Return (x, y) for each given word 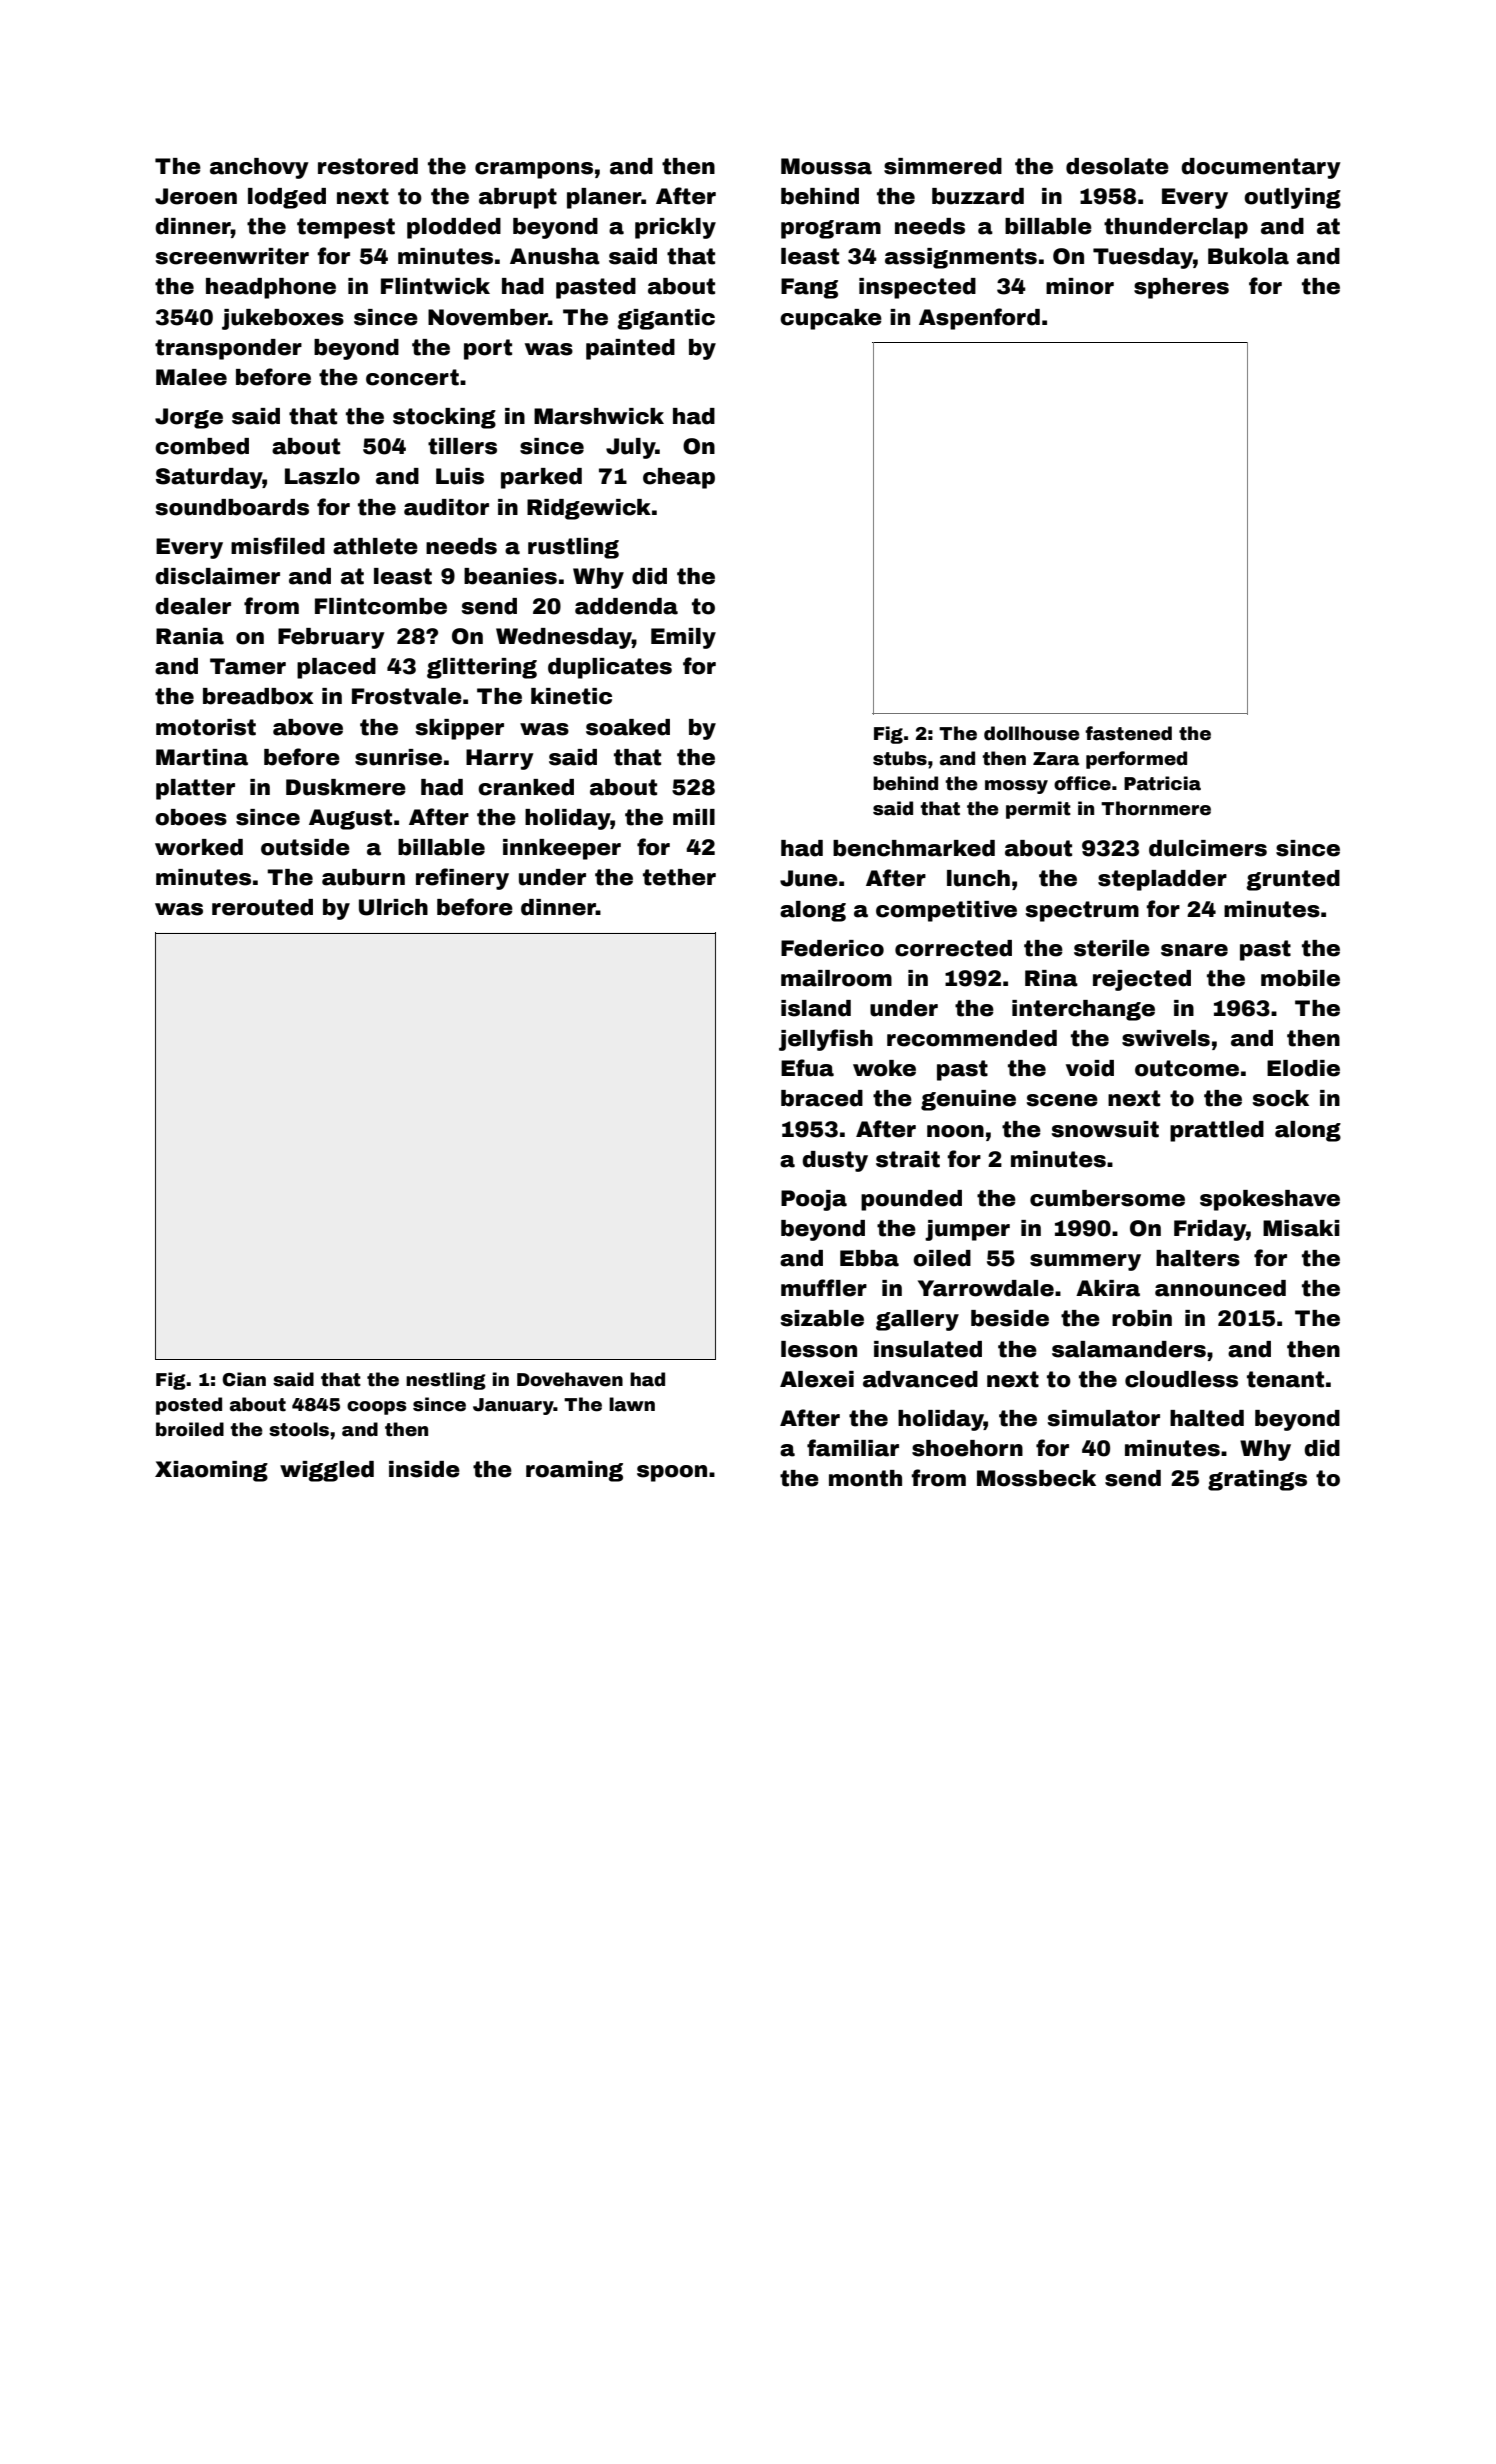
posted (189, 1406)
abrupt (518, 198)
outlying (1292, 198)
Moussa (826, 166)
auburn (363, 877)
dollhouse (1032, 733)
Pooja (814, 1200)
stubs (900, 758)
